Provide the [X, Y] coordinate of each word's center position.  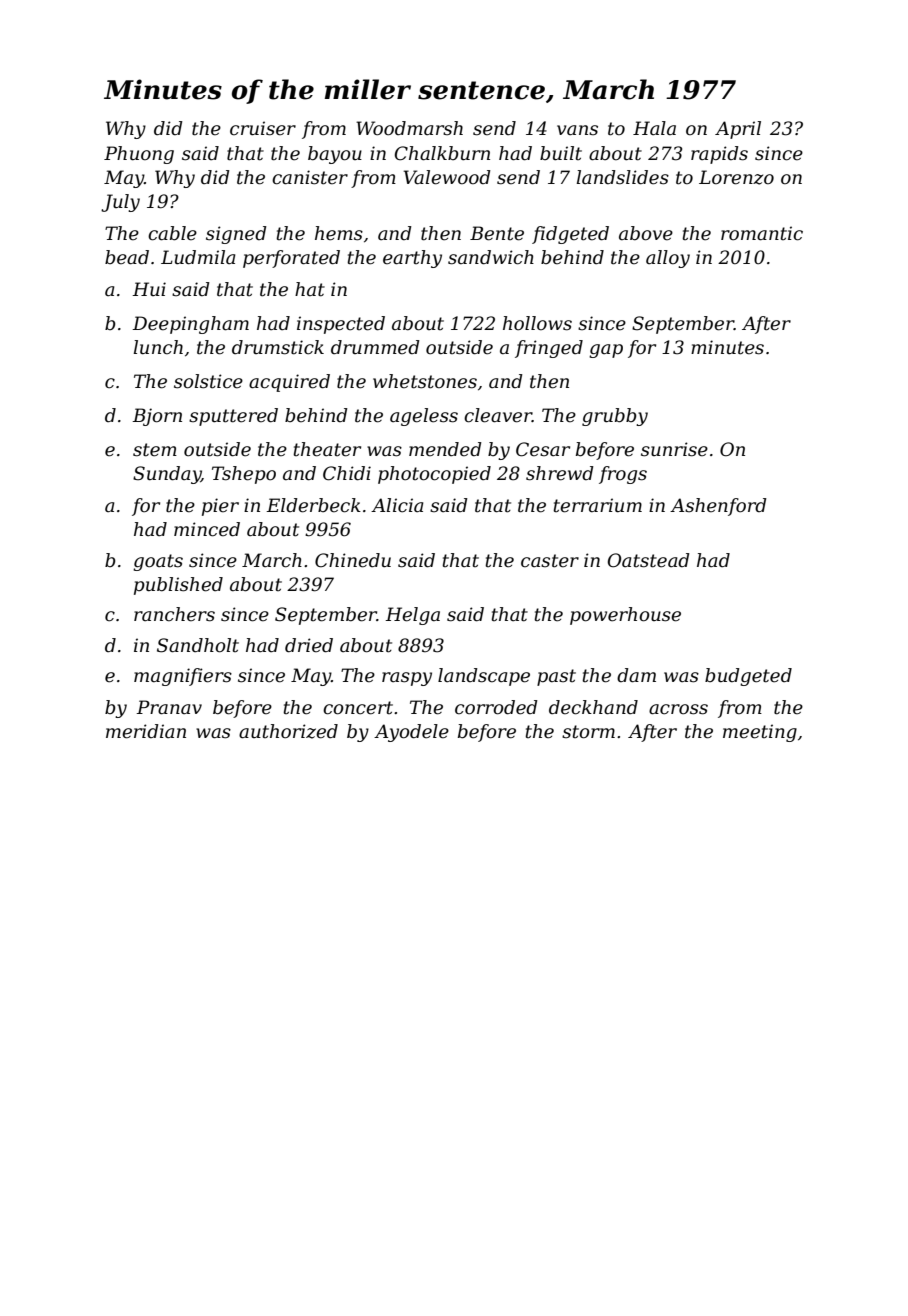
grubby [615, 417]
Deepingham [190, 325]
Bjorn [157, 417]
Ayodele [411, 733]
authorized [288, 731]
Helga [412, 616]
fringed [549, 349]
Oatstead [649, 560]
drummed [375, 347]
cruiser [263, 128]
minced [207, 529]
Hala [654, 128]
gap [606, 351]
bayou [335, 155]
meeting [760, 733]
